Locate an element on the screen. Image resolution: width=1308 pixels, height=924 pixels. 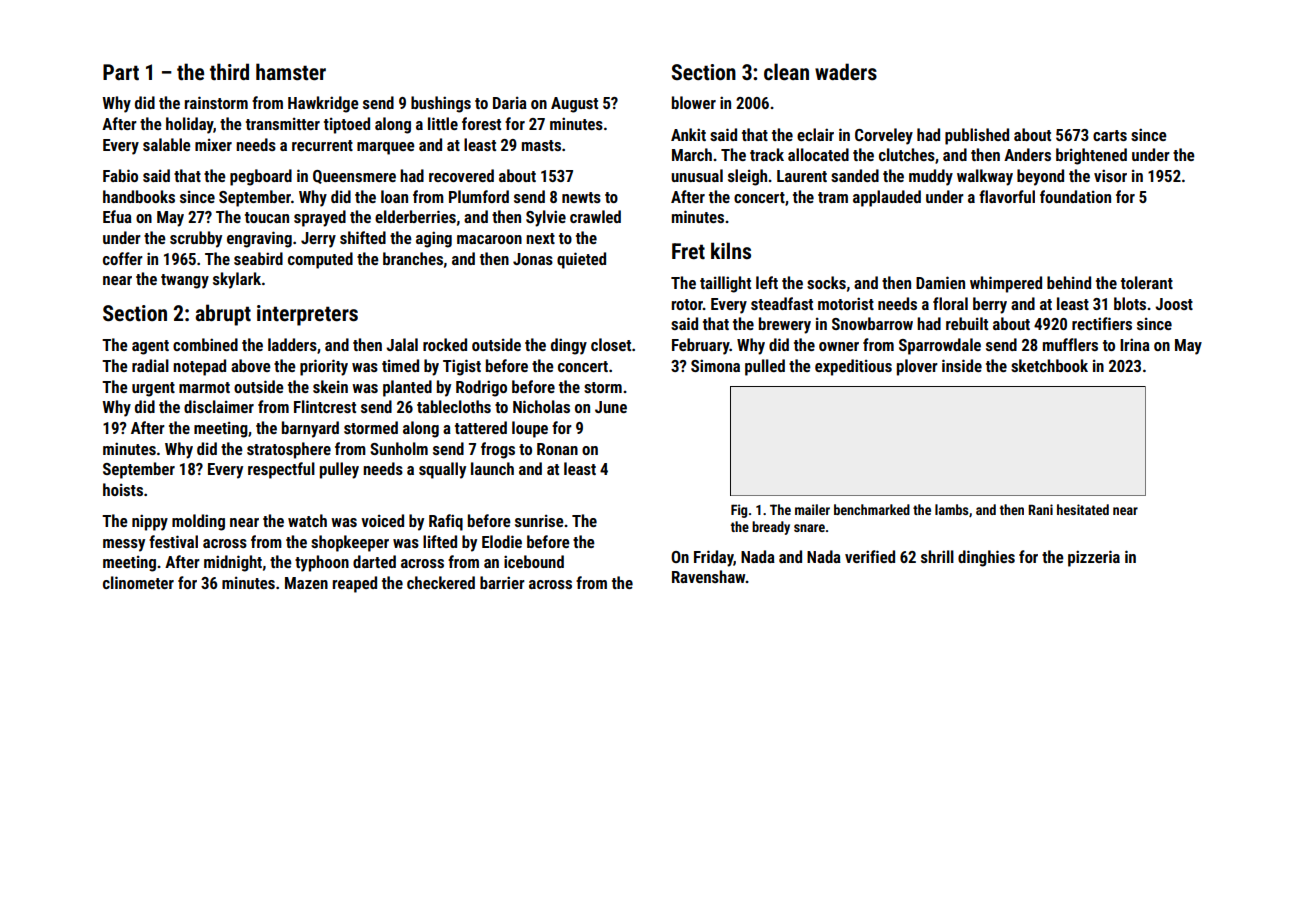
branches is located at coordinates (413, 258).
